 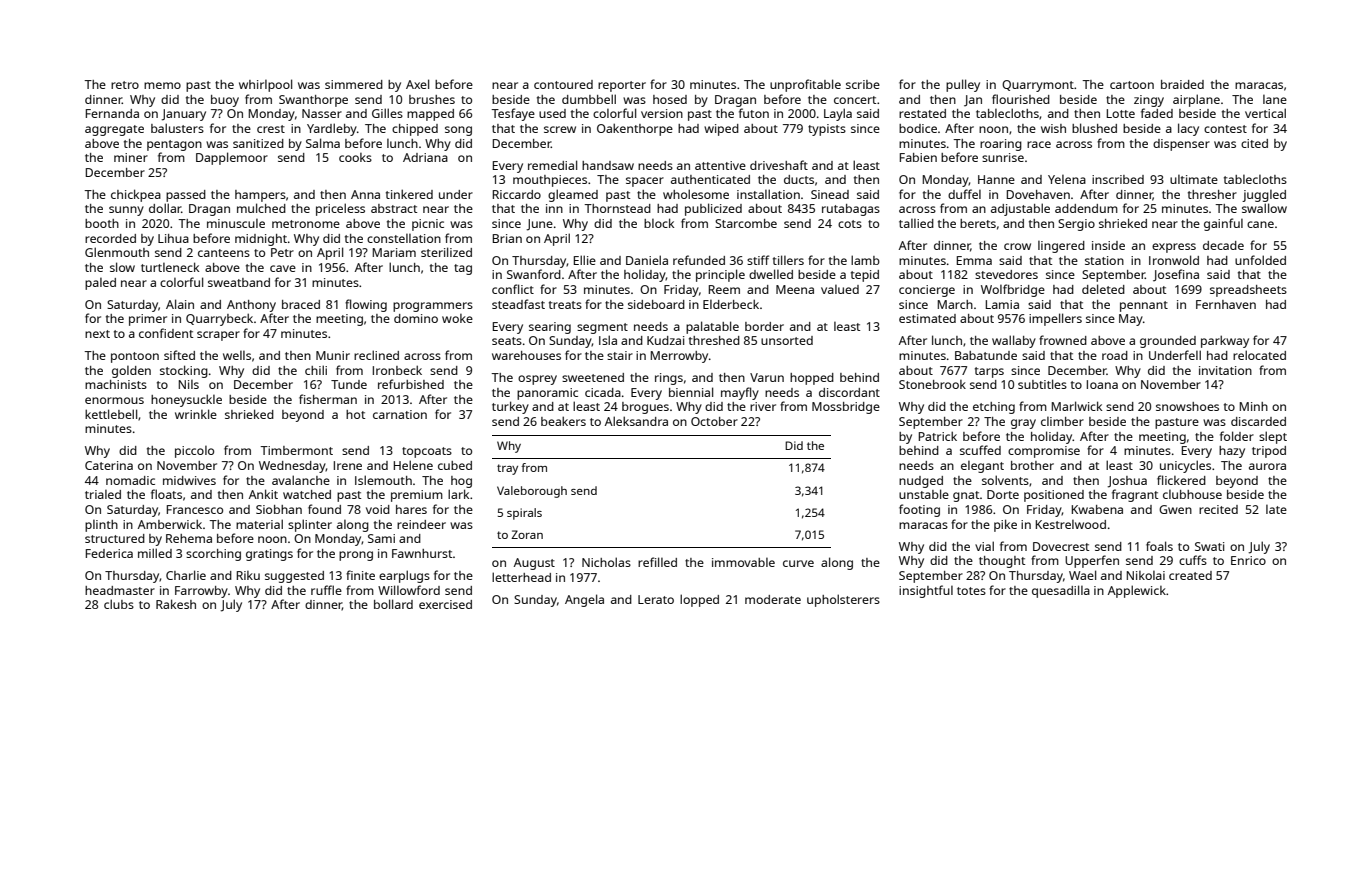 I want to click on memo, so click(x=162, y=85).
